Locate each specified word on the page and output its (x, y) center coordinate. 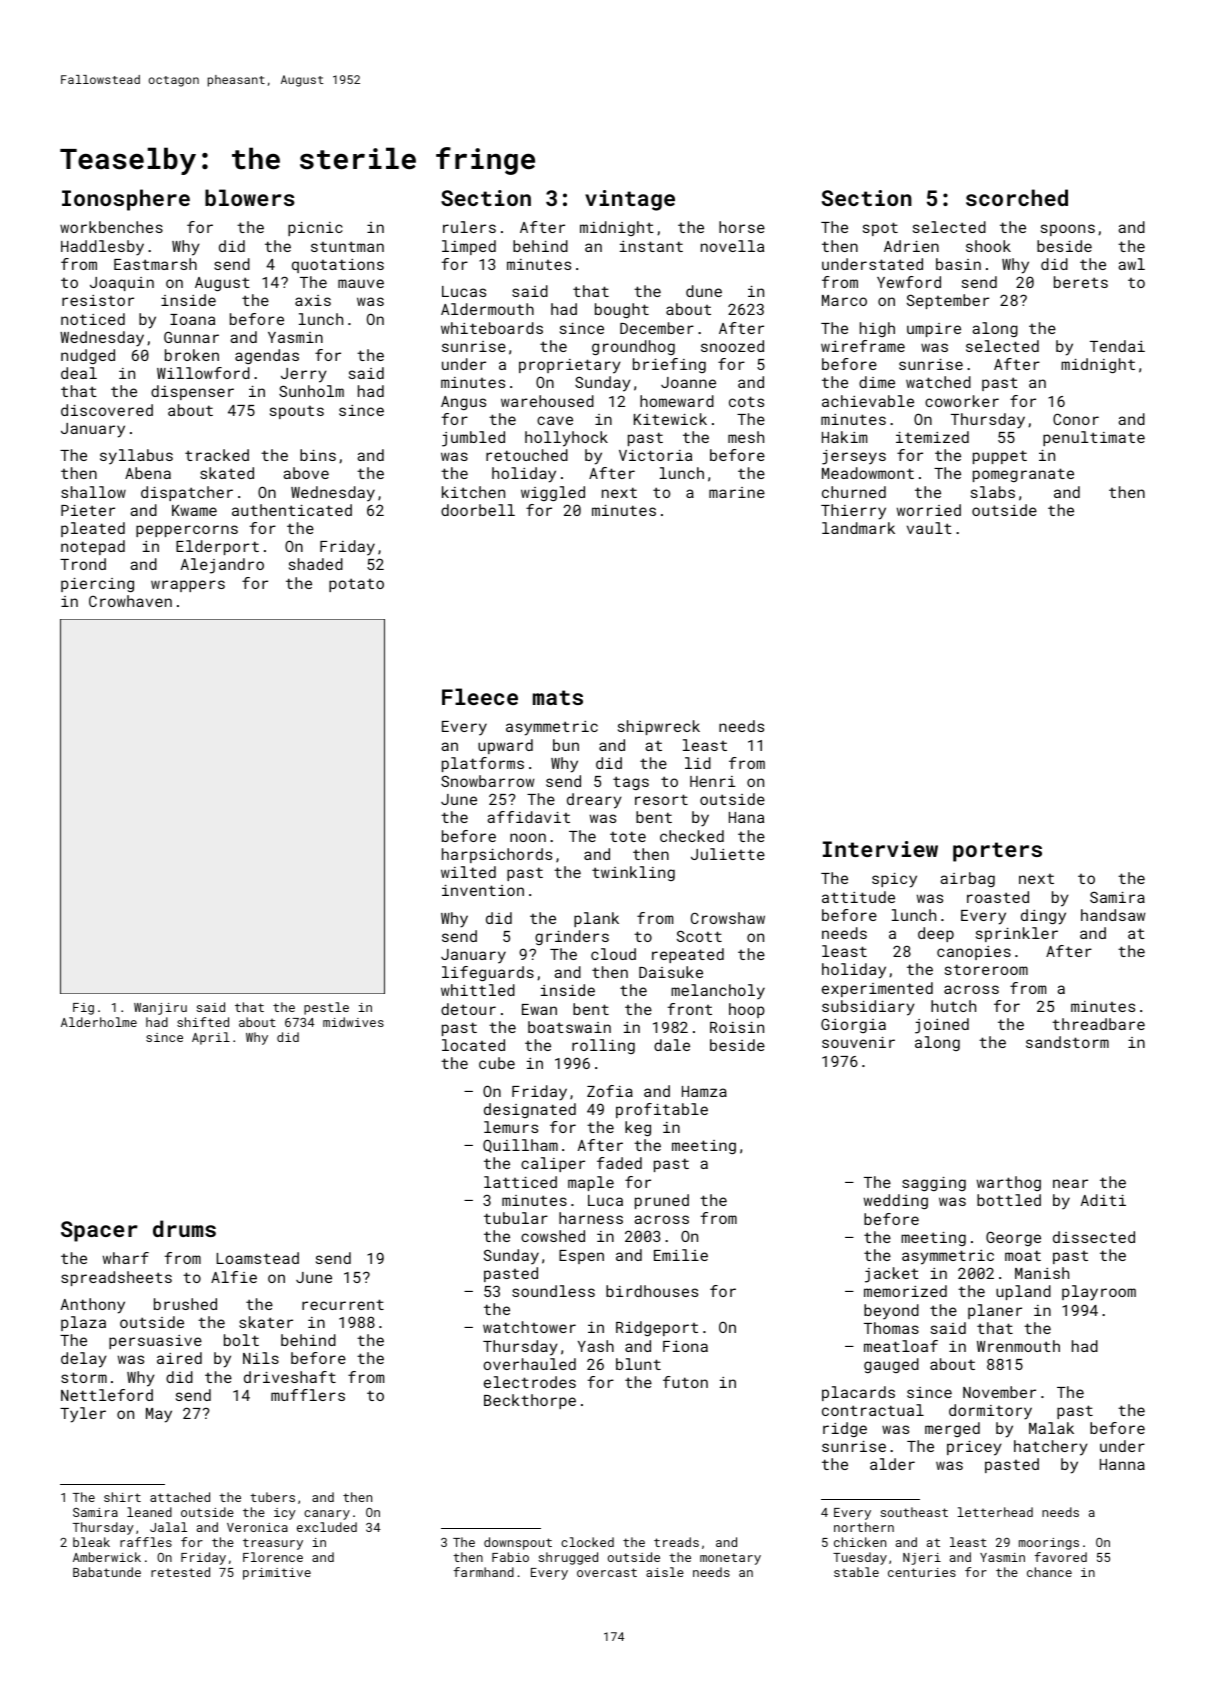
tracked (217, 455)
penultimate (1094, 438)
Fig (83, 1009)
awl (1131, 264)
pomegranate (1023, 475)
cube (497, 1063)
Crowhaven (130, 601)
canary (327, 1515)
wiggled (553, 493)
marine (737, 492)
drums (184, 1228)
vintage (630, 200)
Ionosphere (126, 200)
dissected (1094, 1237)
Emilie (681, 1255)
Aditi (1103, 1200)
